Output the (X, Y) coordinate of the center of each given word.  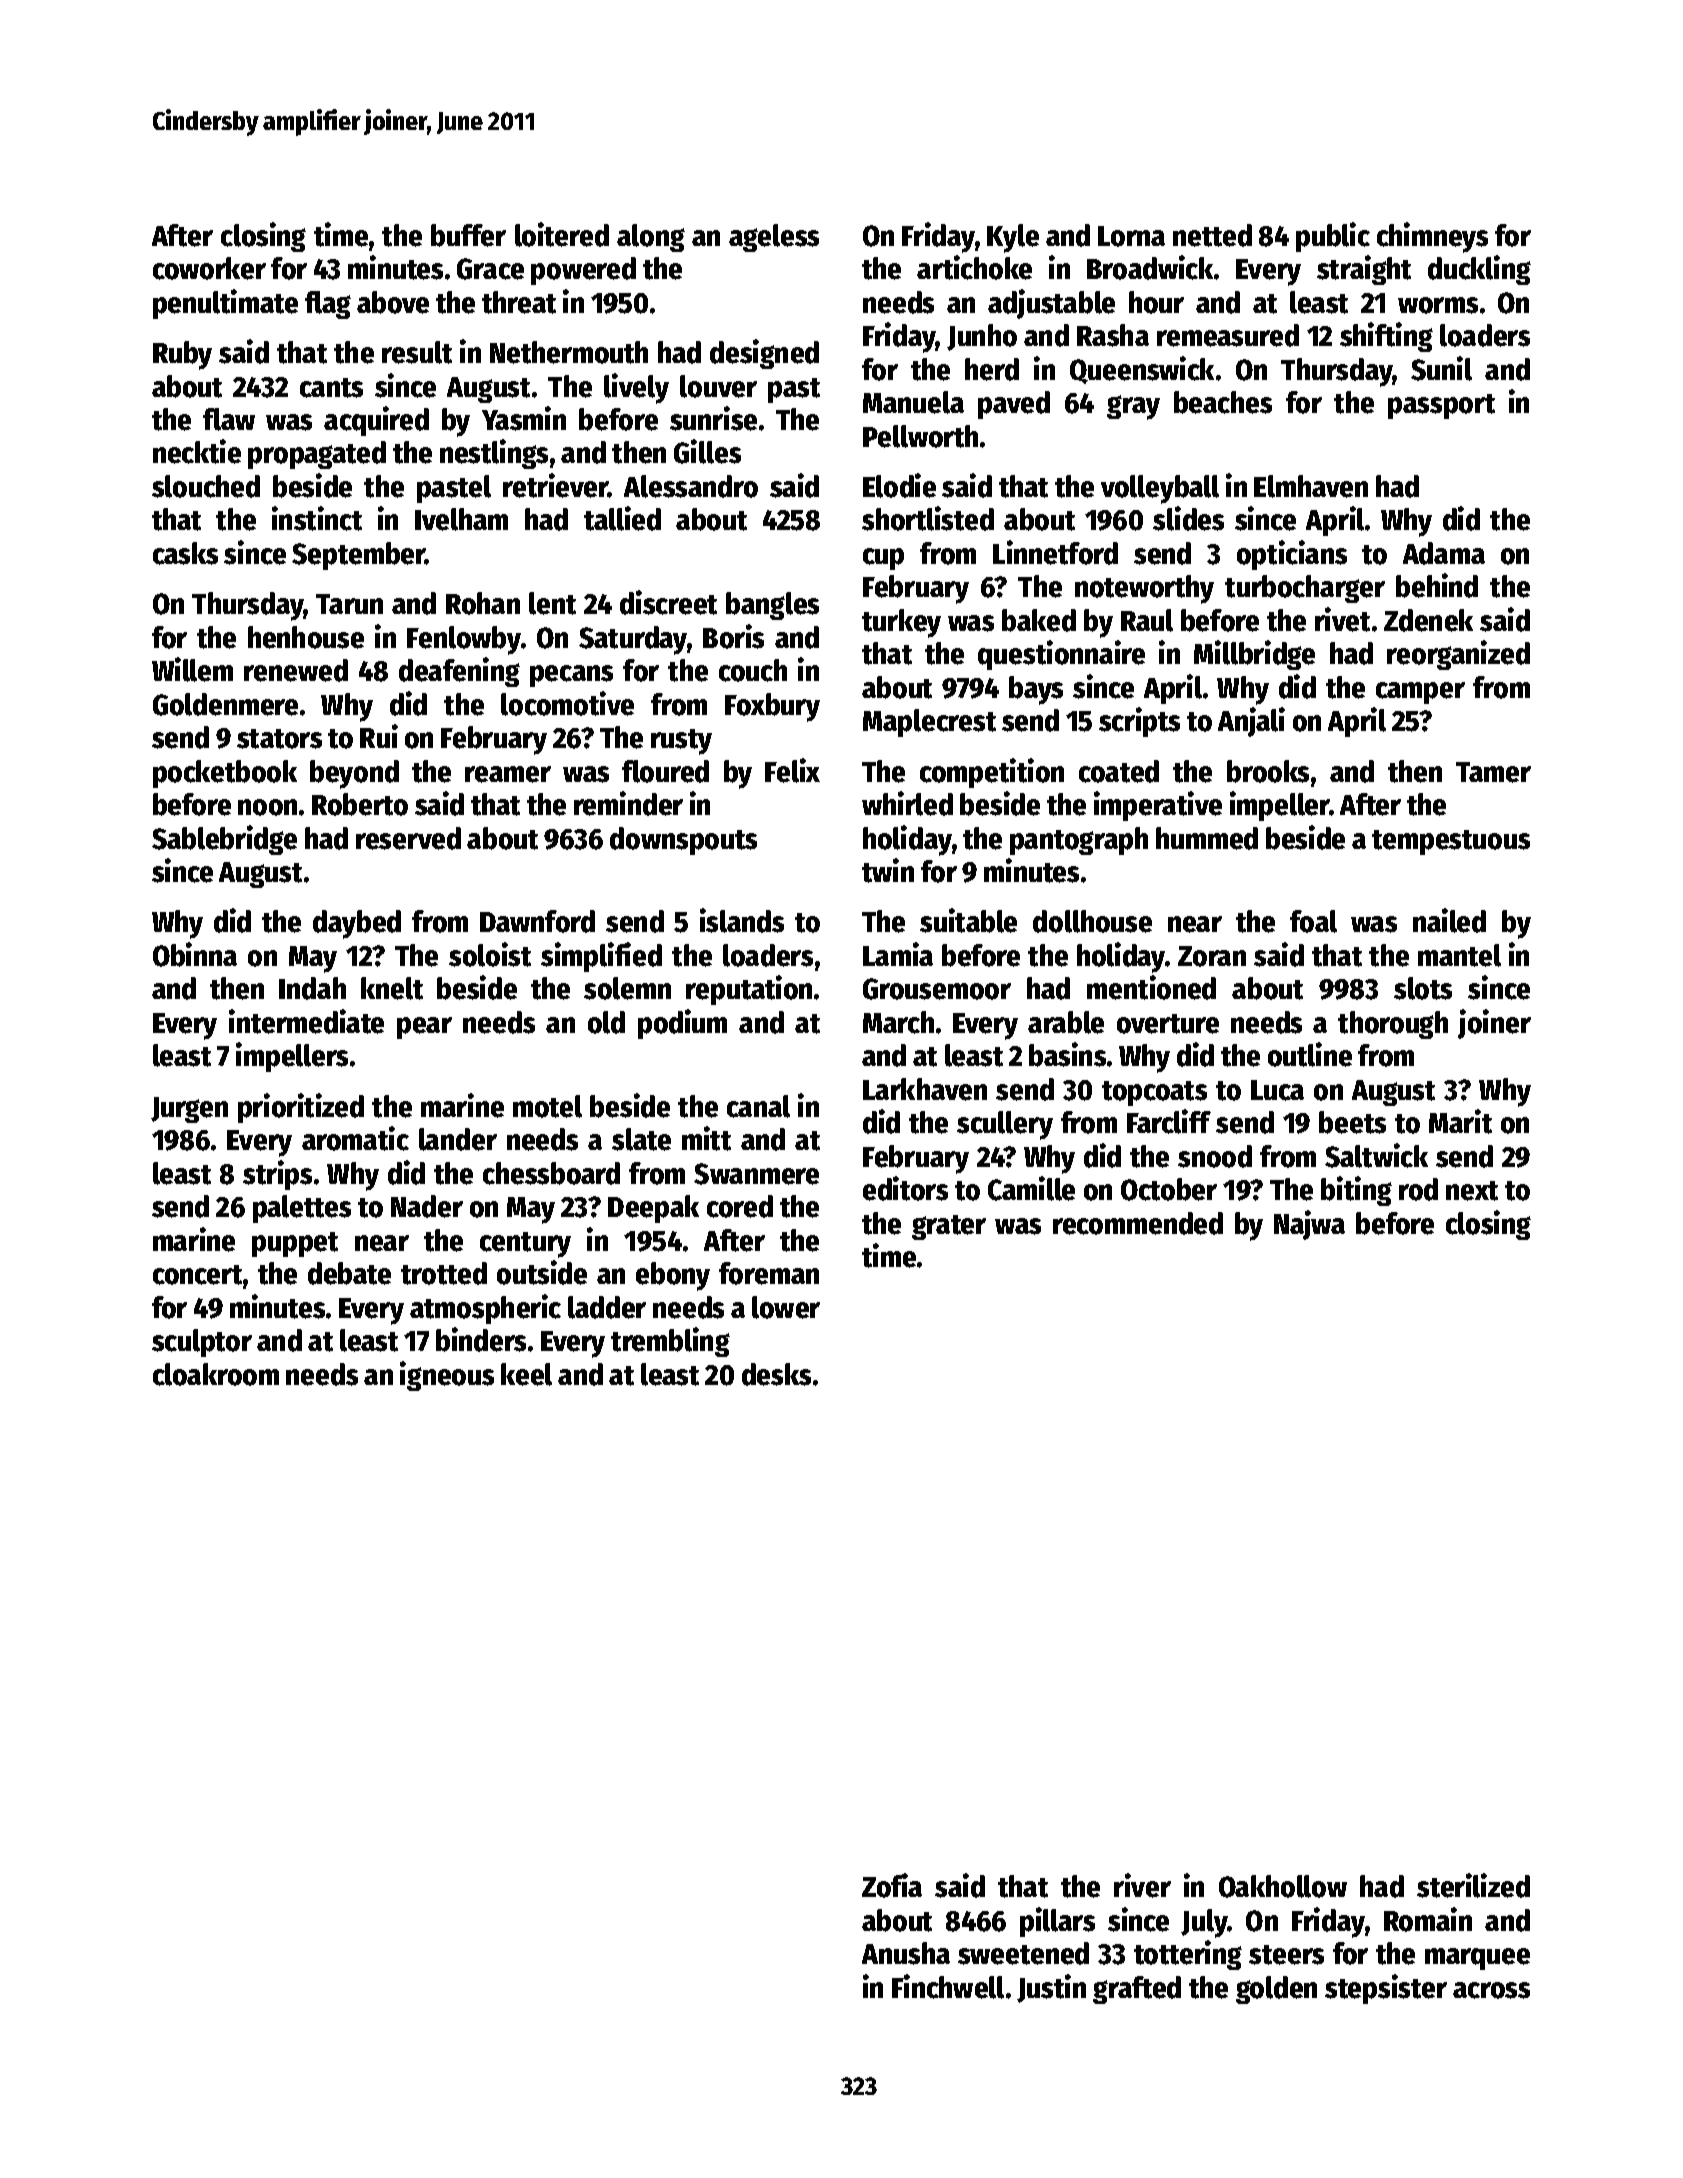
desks (776, 1374)
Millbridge (1254, 655)
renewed (296, 670)
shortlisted (928, 518)
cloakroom (216, 1374)
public (1333, 237)
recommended (1138, 1223)
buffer (468, 235)
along (651, 238)
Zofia (892, 1885)
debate (349, 1273)
